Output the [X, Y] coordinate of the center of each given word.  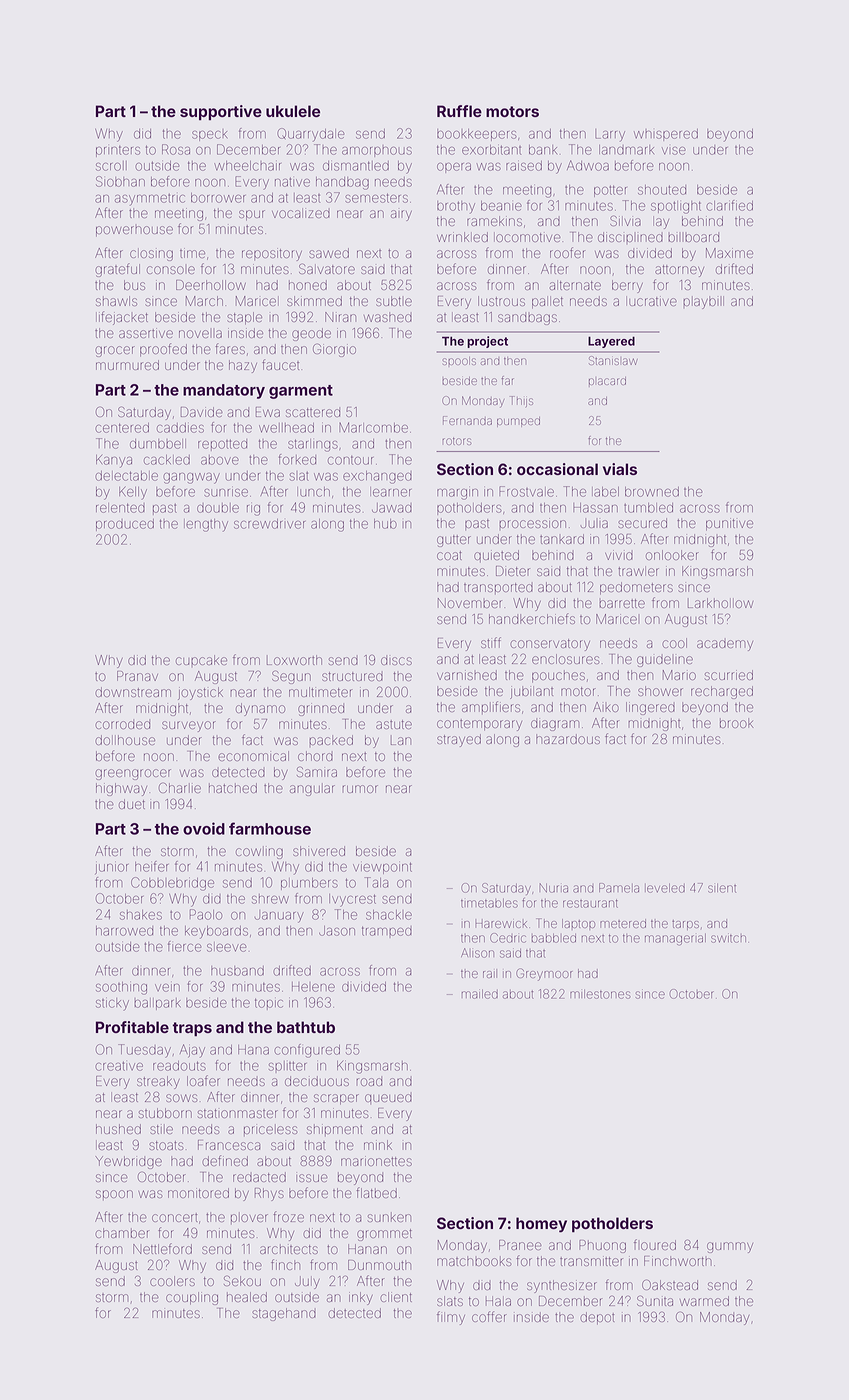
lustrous [501, 301]
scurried [729, 675]
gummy [730, 1247]
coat [449, 555]
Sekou [242, 1281]
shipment [334, 1130]
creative [119, 1066]
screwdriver [269, 524]
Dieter [513, 571]
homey [541, 1225]
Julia [594, 524]
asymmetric [150, 200]
